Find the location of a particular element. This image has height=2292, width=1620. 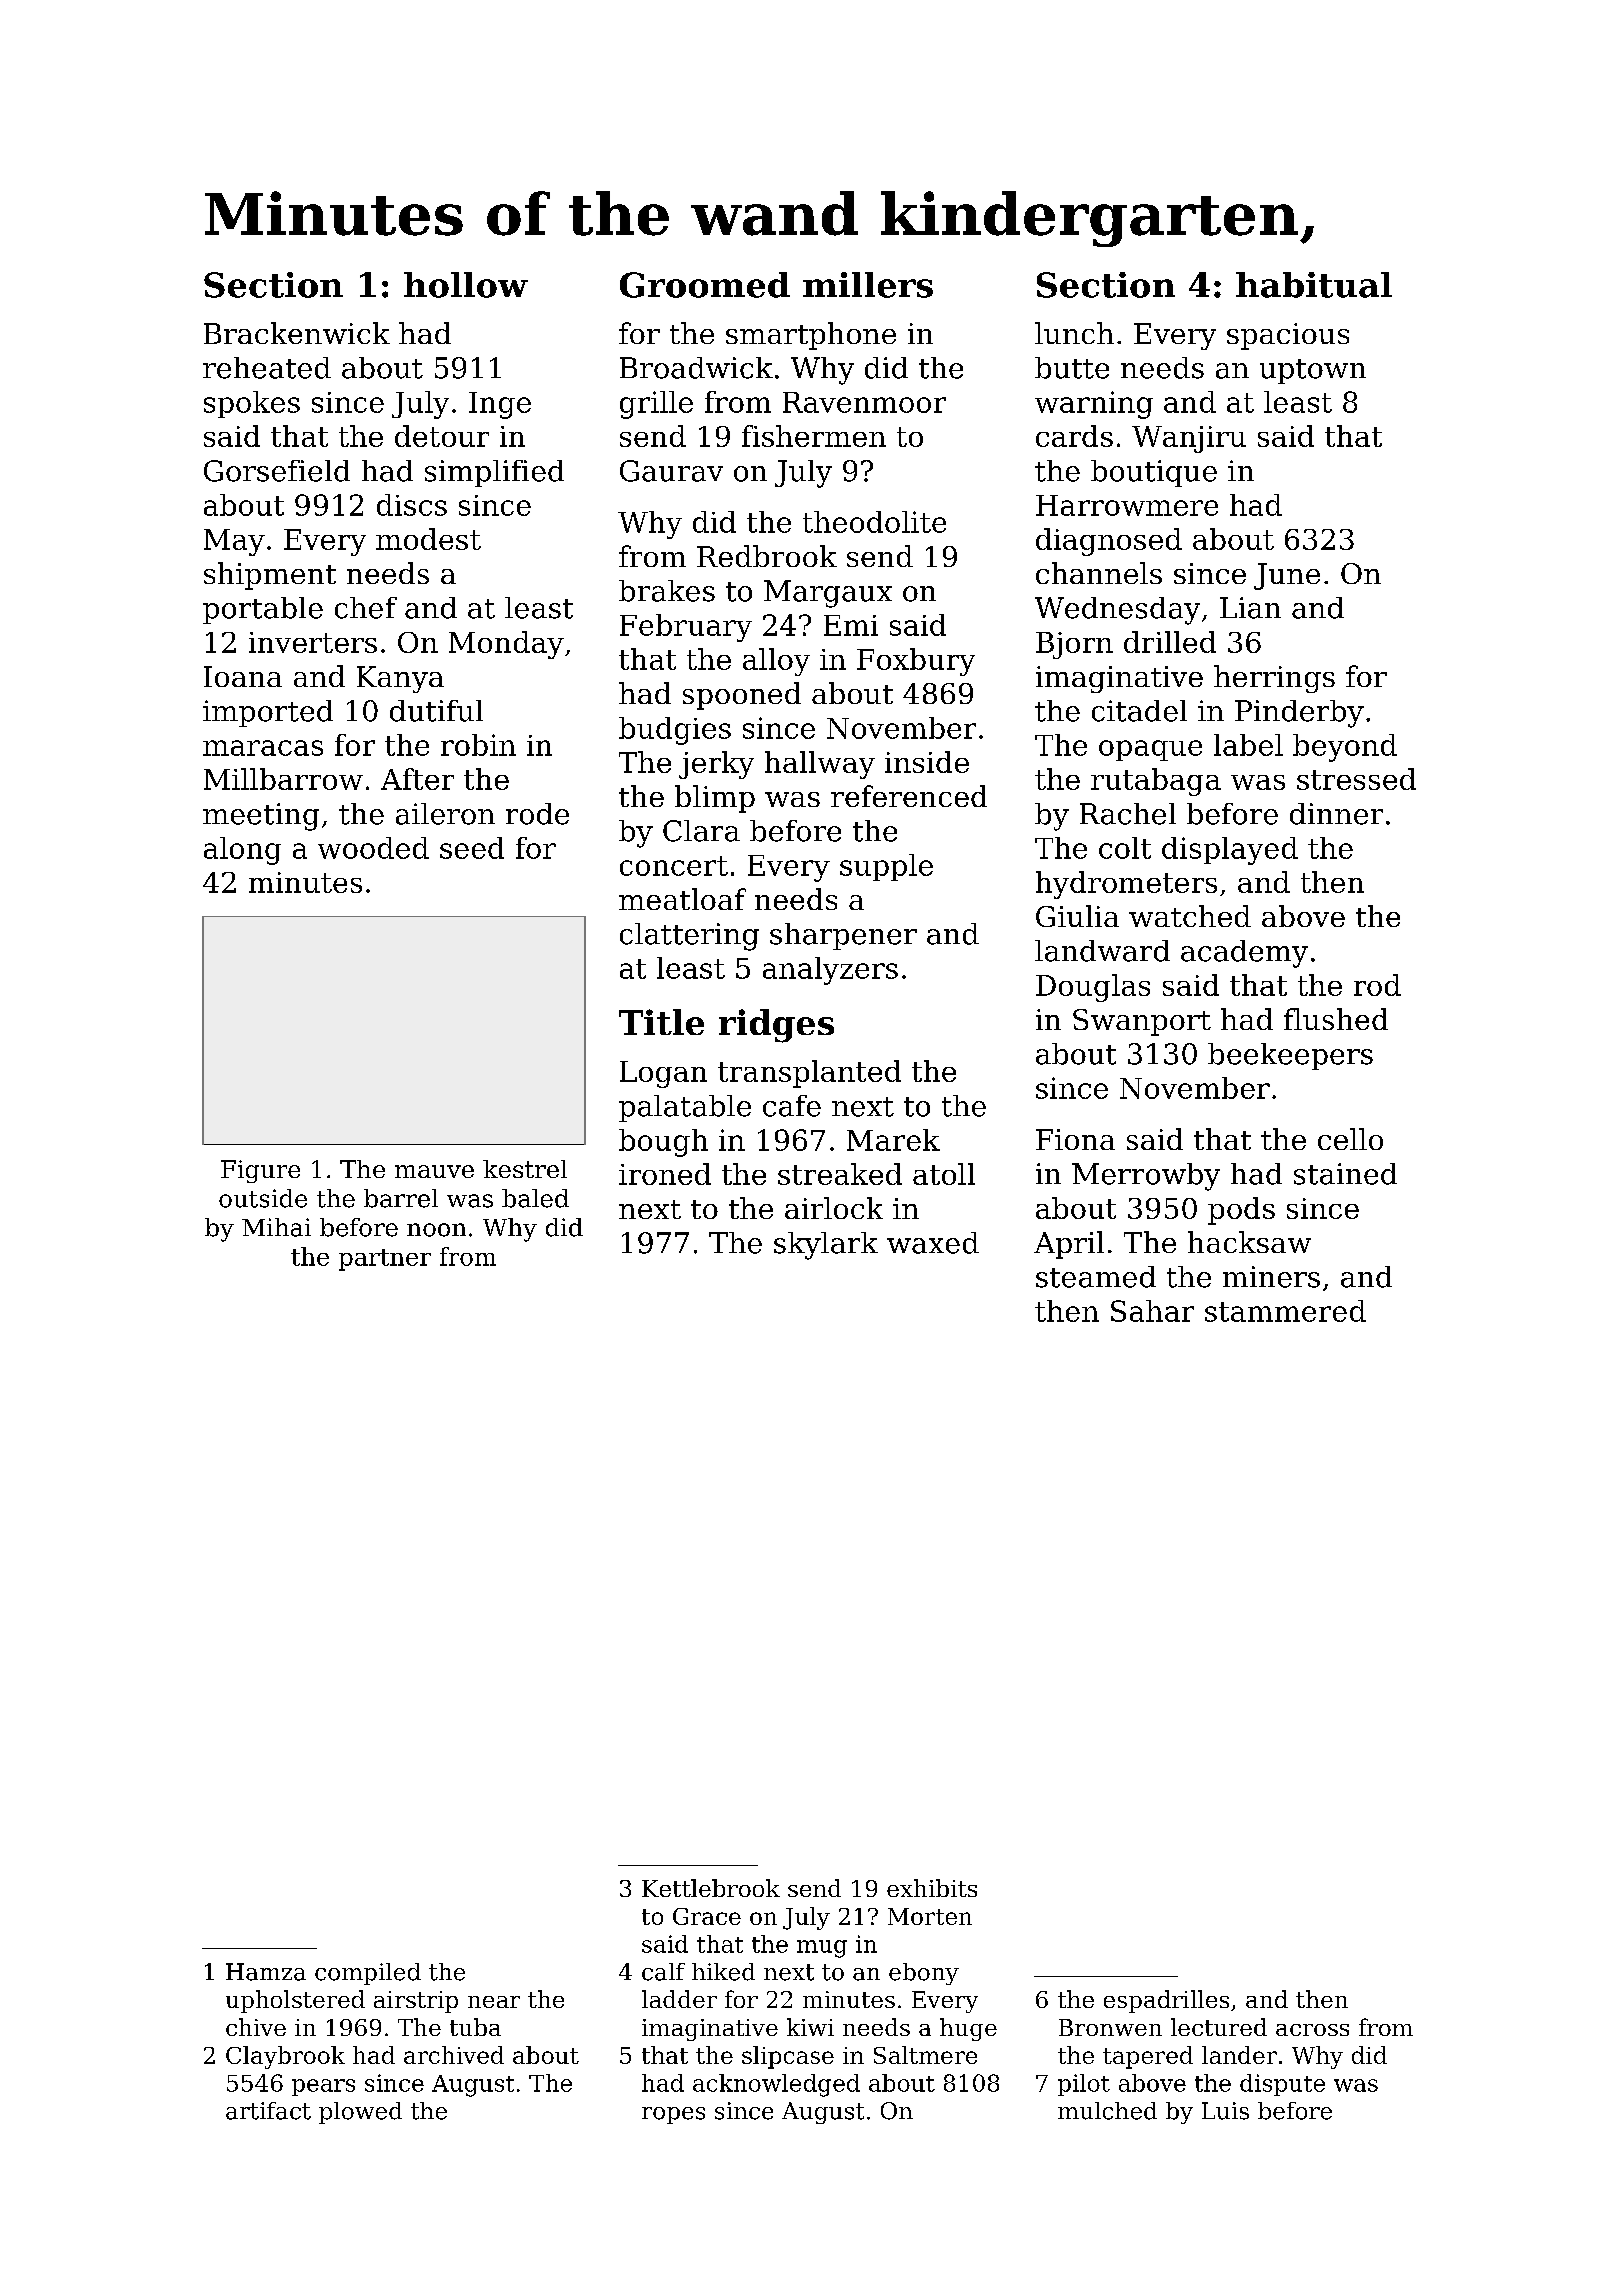

Kettlebrook is located at coordinates (711, 1888).
